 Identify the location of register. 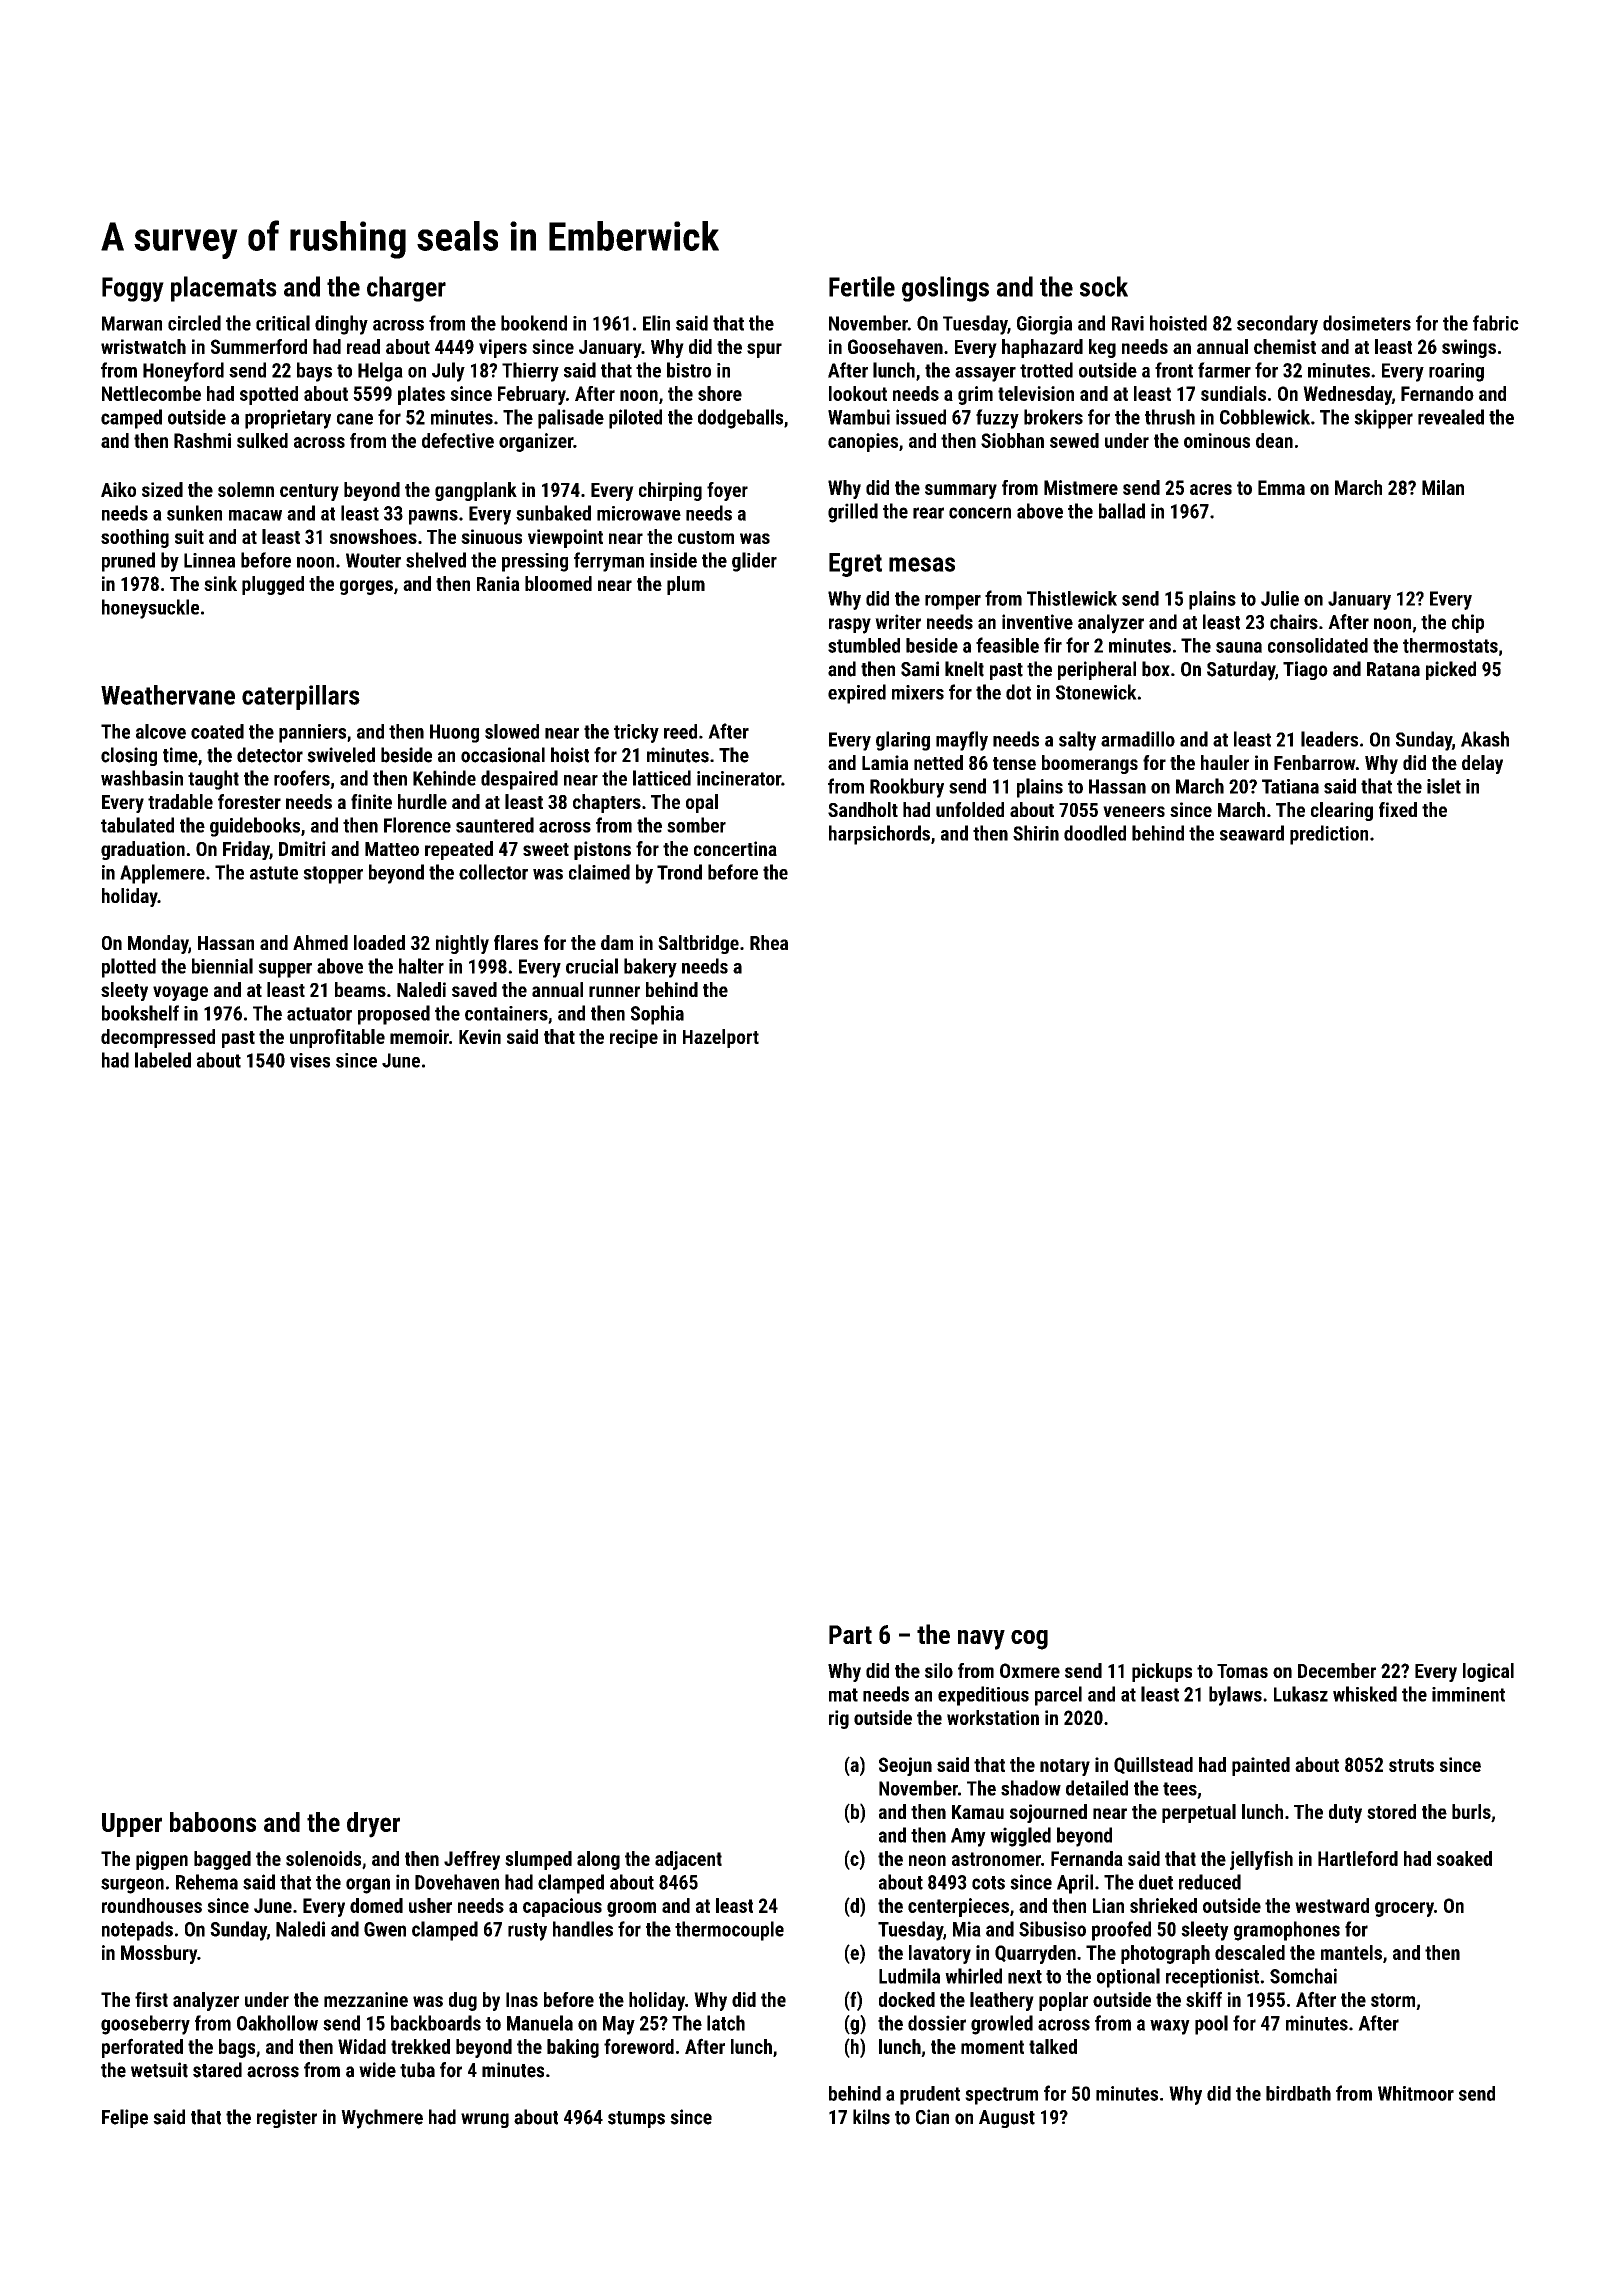
(287, 2118).
